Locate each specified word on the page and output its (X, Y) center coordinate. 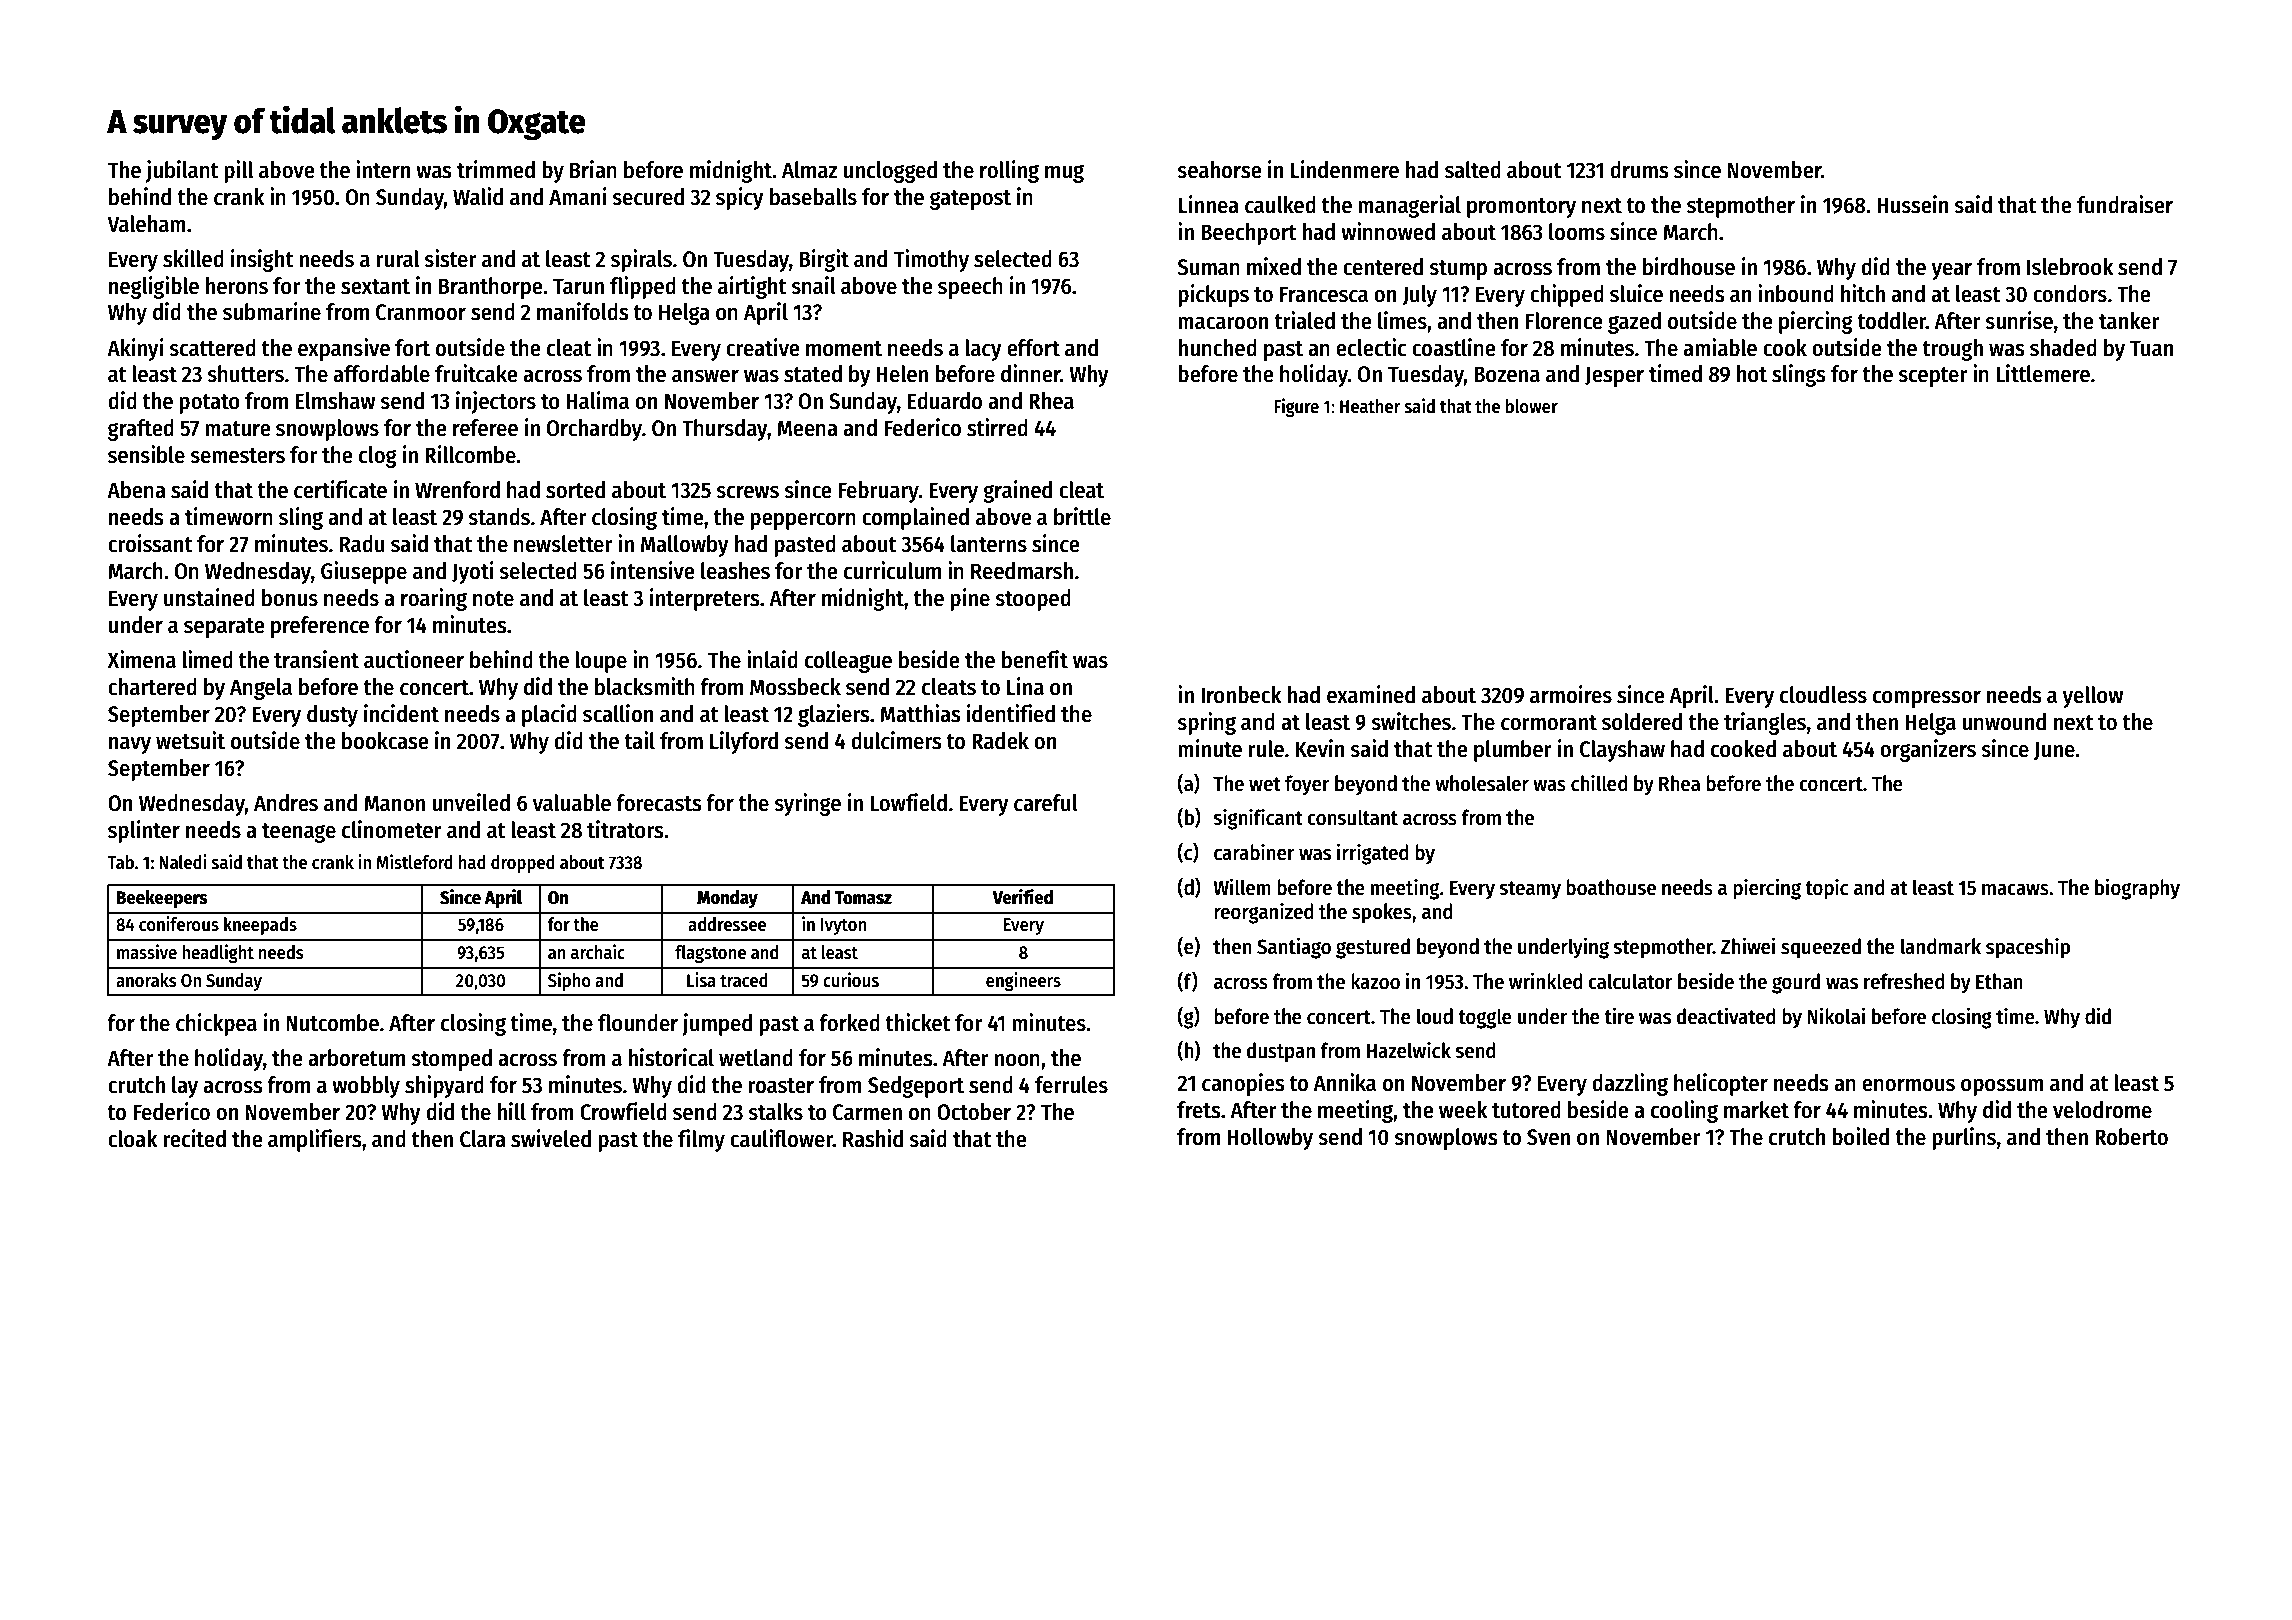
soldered (1642, 722)
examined (1371, 694)
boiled (1860, 1136)
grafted (141, 430)
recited (194, 1138)
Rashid (873, 1138)
